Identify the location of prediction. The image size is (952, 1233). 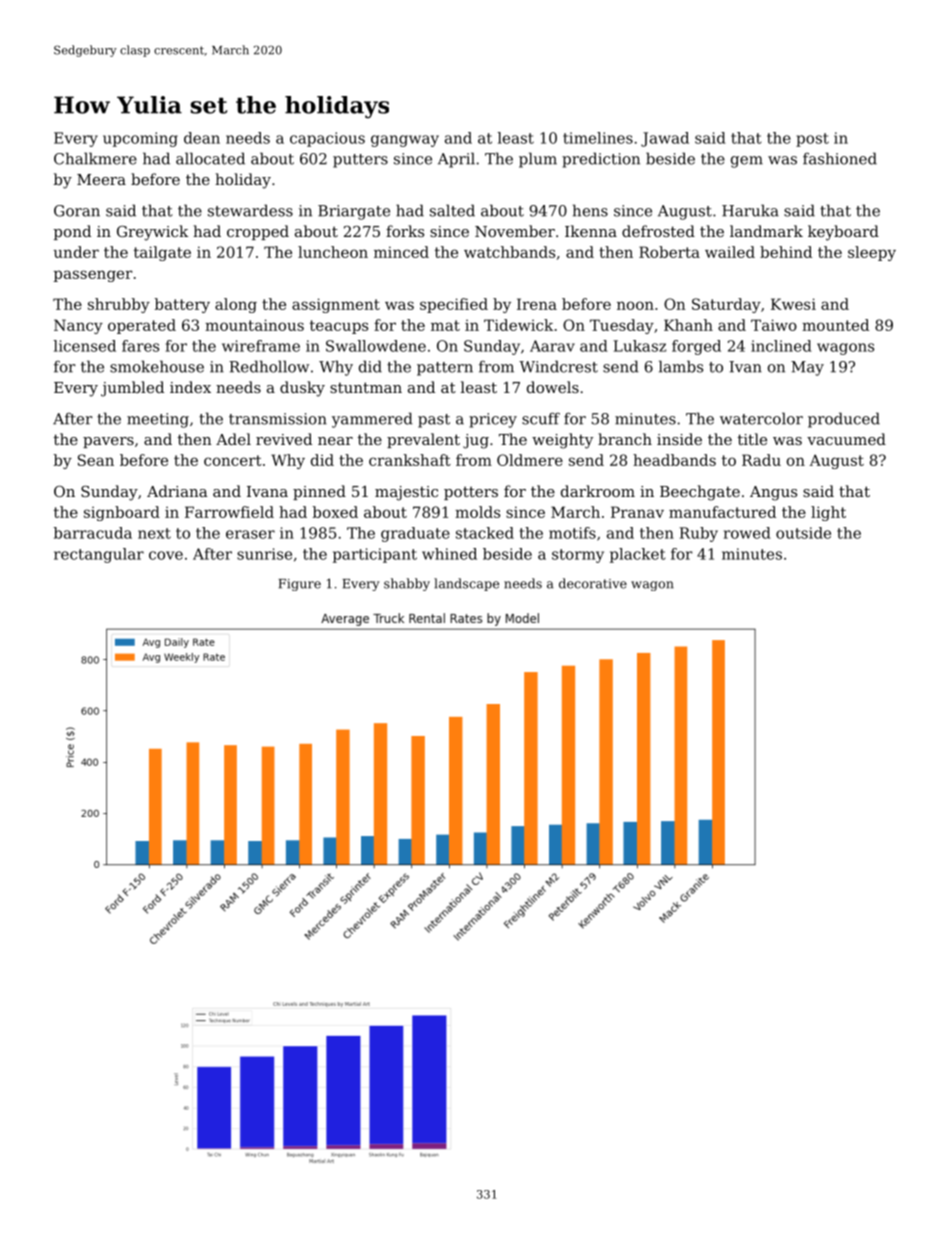
(601, 160).
